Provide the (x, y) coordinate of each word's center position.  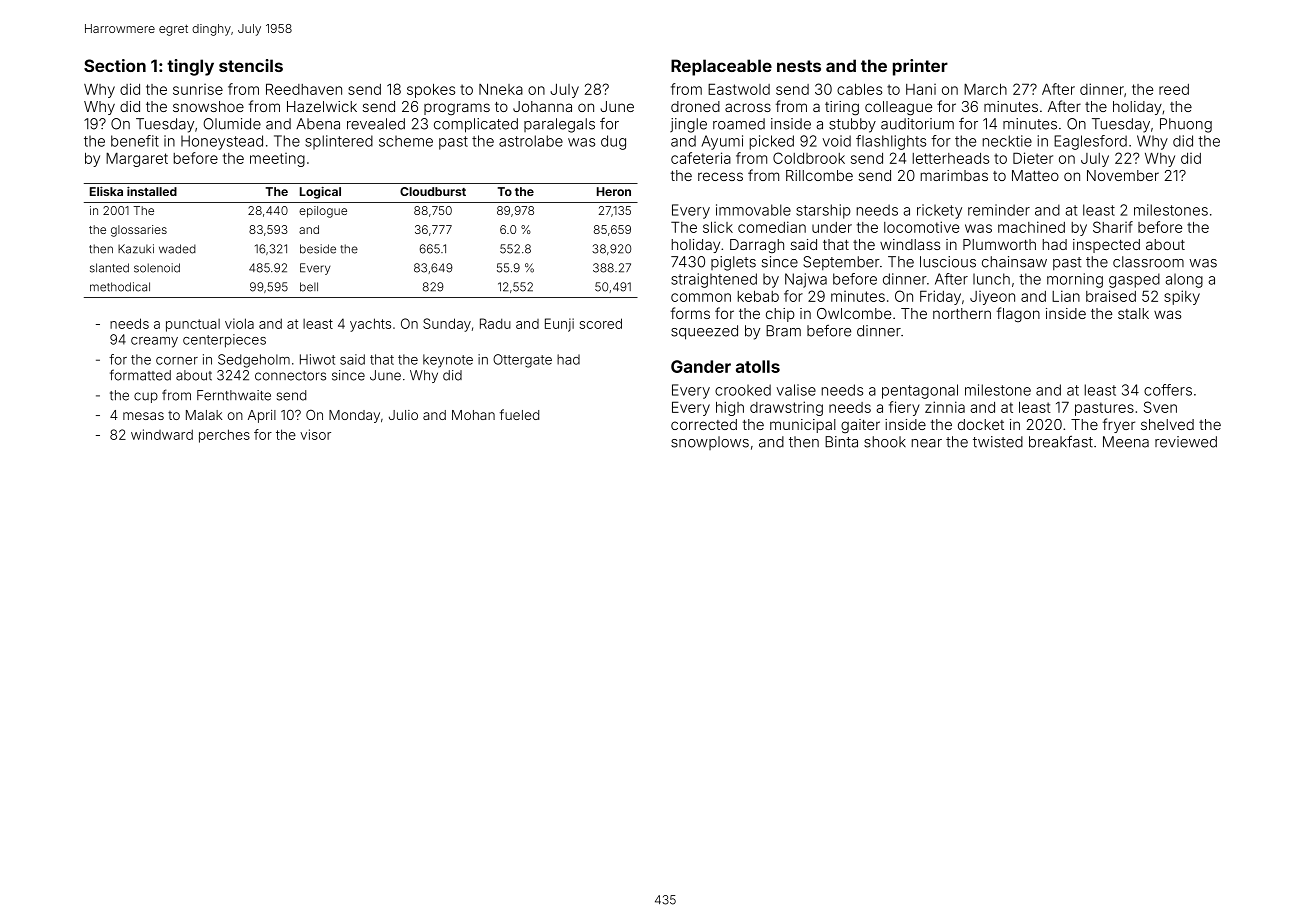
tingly (190, 67)
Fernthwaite (234, 395)
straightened (714, 280)
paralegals (559, 125)
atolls (758, 366)
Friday (940, 297)
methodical (120, 287)
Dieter (1033, 158)
